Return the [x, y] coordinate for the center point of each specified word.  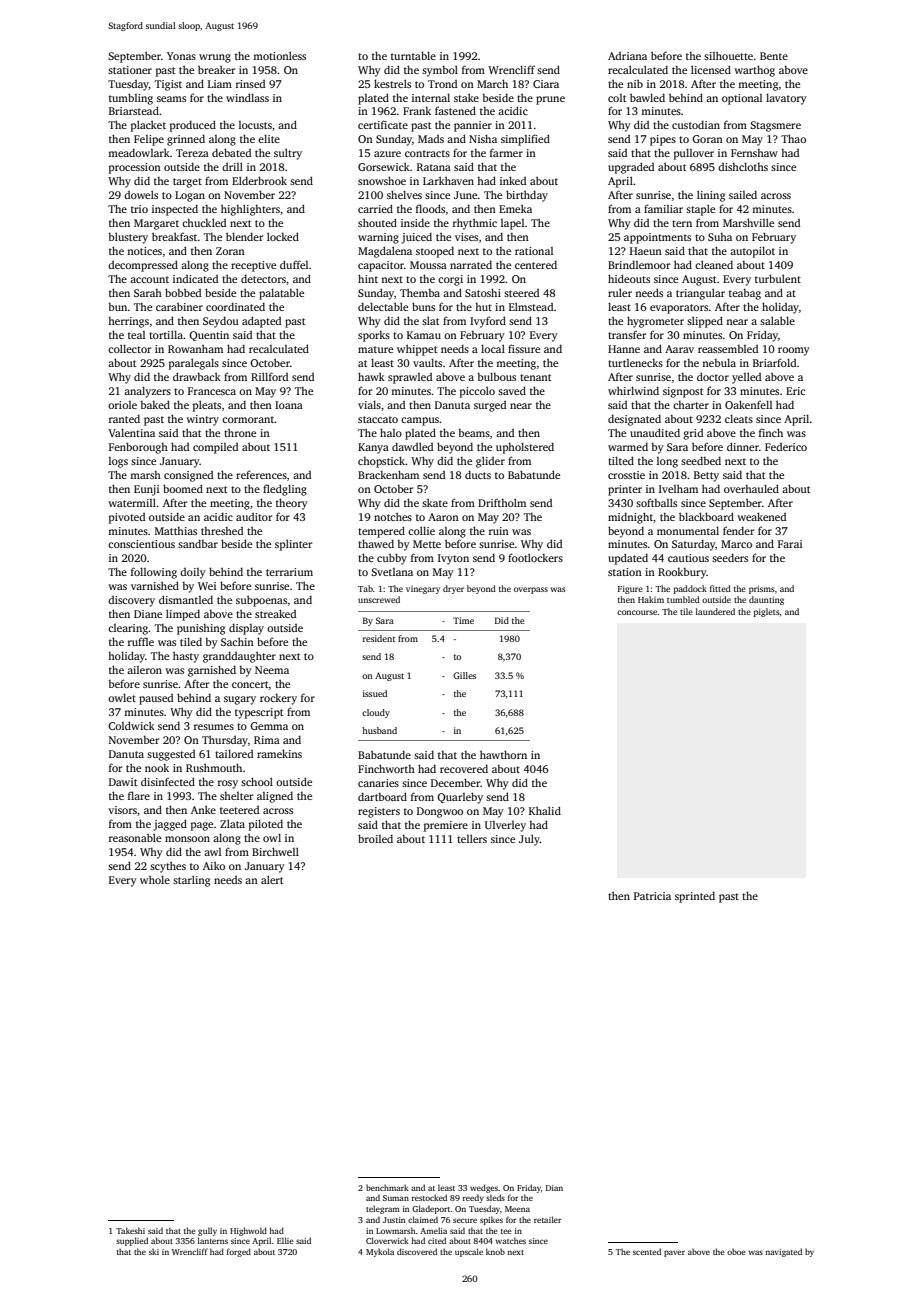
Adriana [627, 56]
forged [239, 1252]
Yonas [181, 56]
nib [635, 83]
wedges [484, 1188]
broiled [375, 838]
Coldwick [131, 725]
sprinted [695, 897]
